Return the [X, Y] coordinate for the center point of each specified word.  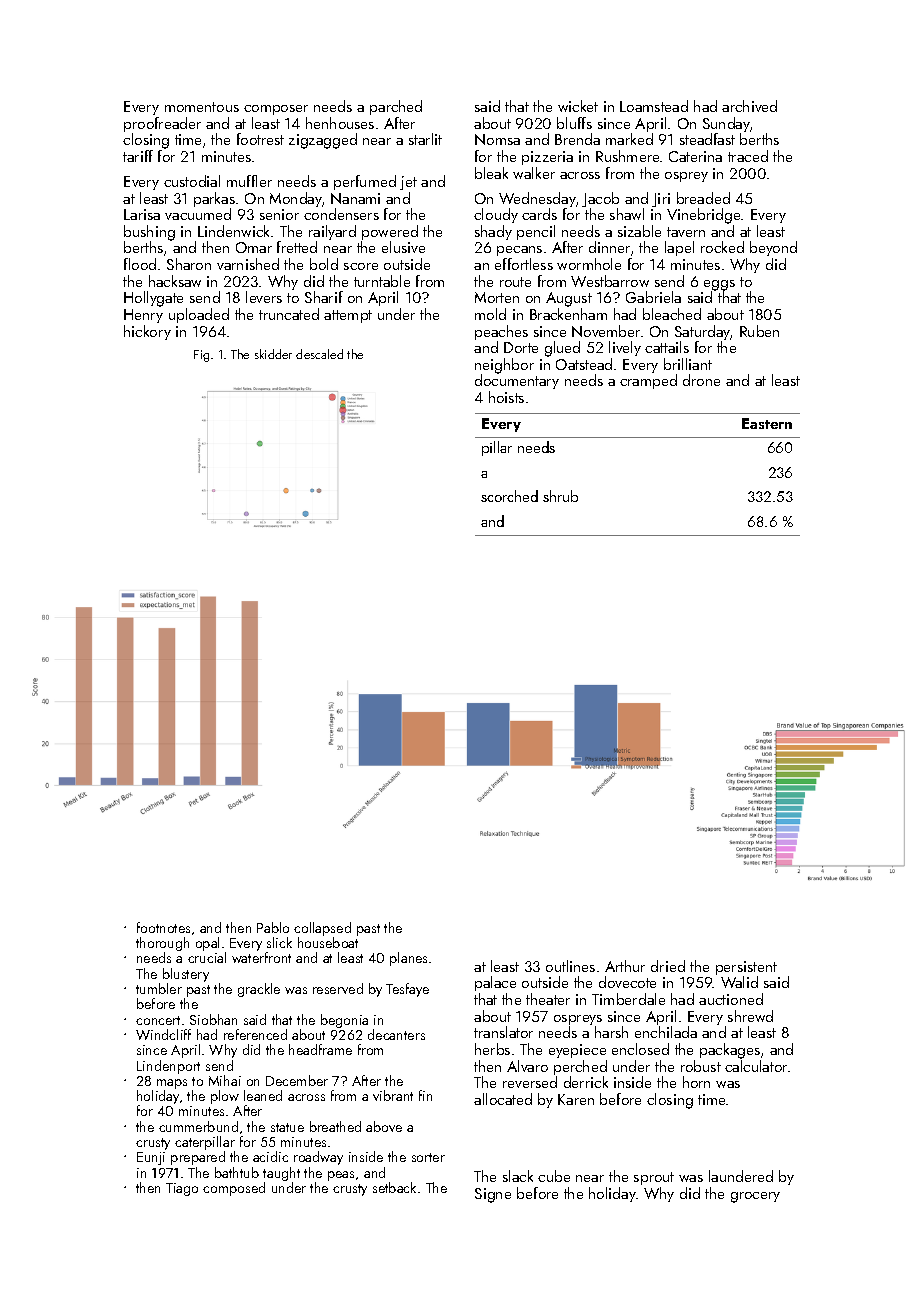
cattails [667, 347]
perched [580, 1067]
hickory [147, 332]
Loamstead [654, 106]
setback [394, 1187]
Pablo [273, 927]
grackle [259, 990]
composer [276, 110]
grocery [755, 1197]
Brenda [577, 139]
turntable [382, 281]
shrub [560, 496]
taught [281, 1174]
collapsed [322, 929]
